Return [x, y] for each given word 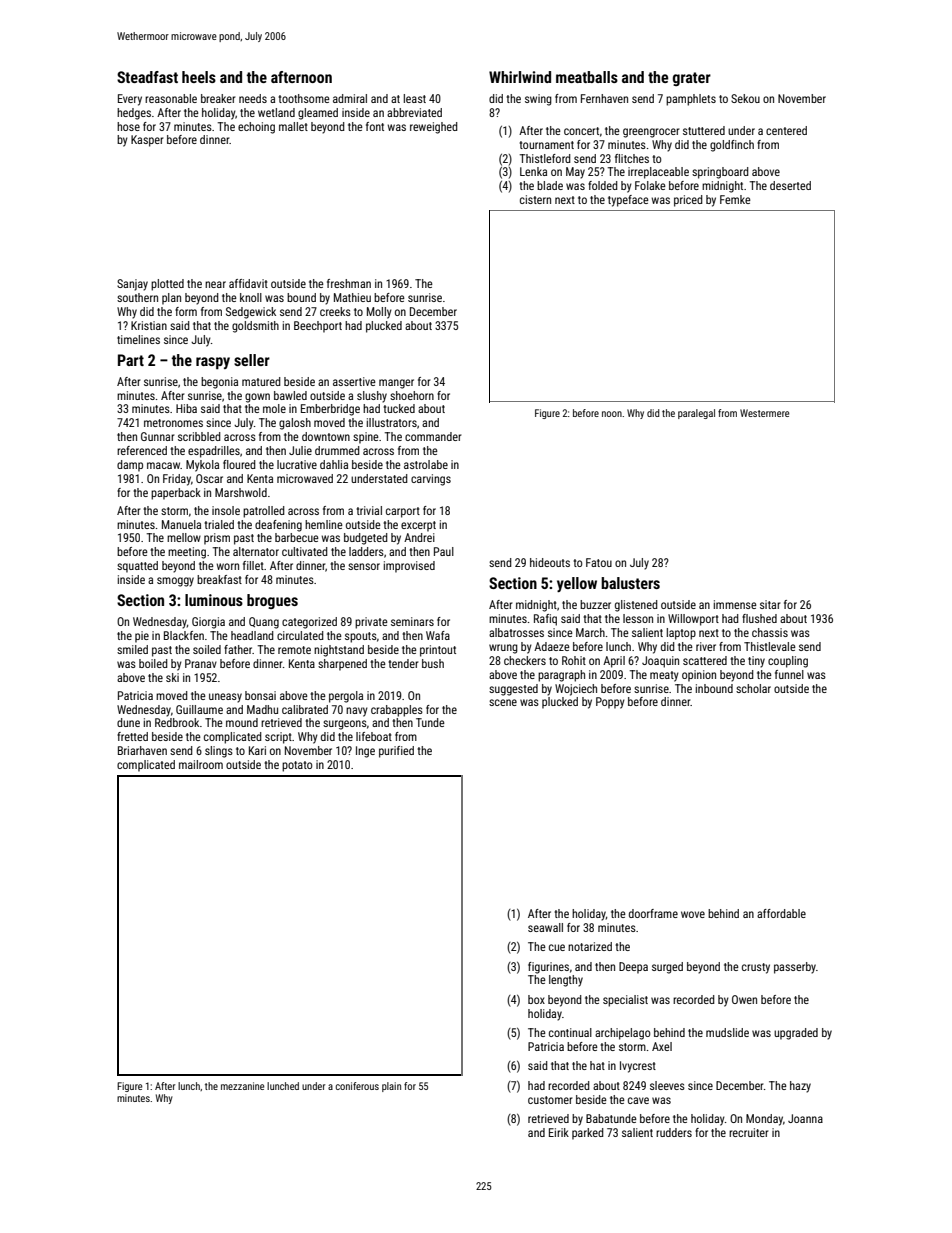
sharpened [342, 665]
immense [735, 604]
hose [128, 126]
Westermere [764, 413]
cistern [535, 199]
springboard [720, 173]
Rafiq [545, 620]
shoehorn [412, 395]
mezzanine [242, 1086]
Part [131, 360]
